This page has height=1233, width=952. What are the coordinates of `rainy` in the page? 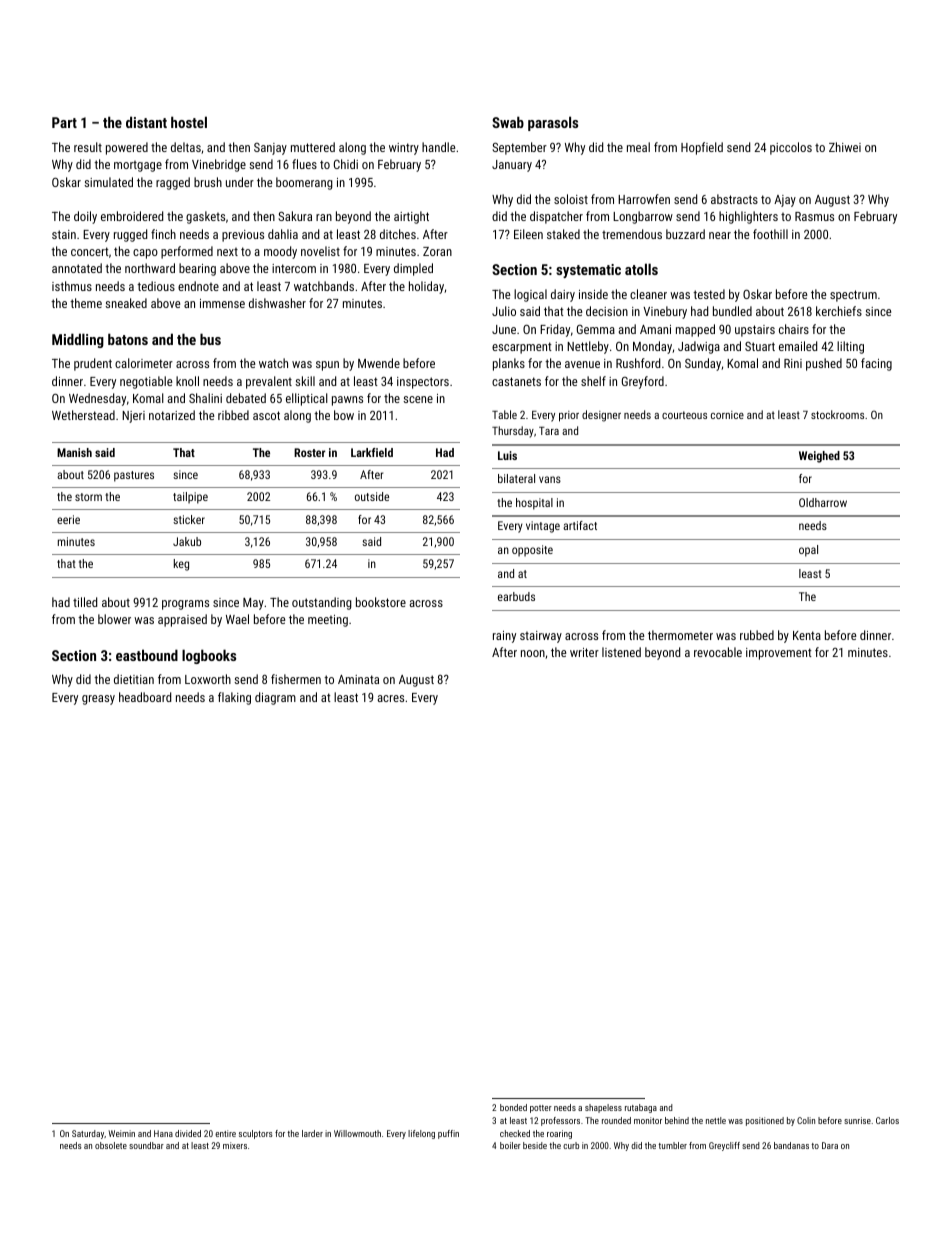 It's located at (504, 637).
